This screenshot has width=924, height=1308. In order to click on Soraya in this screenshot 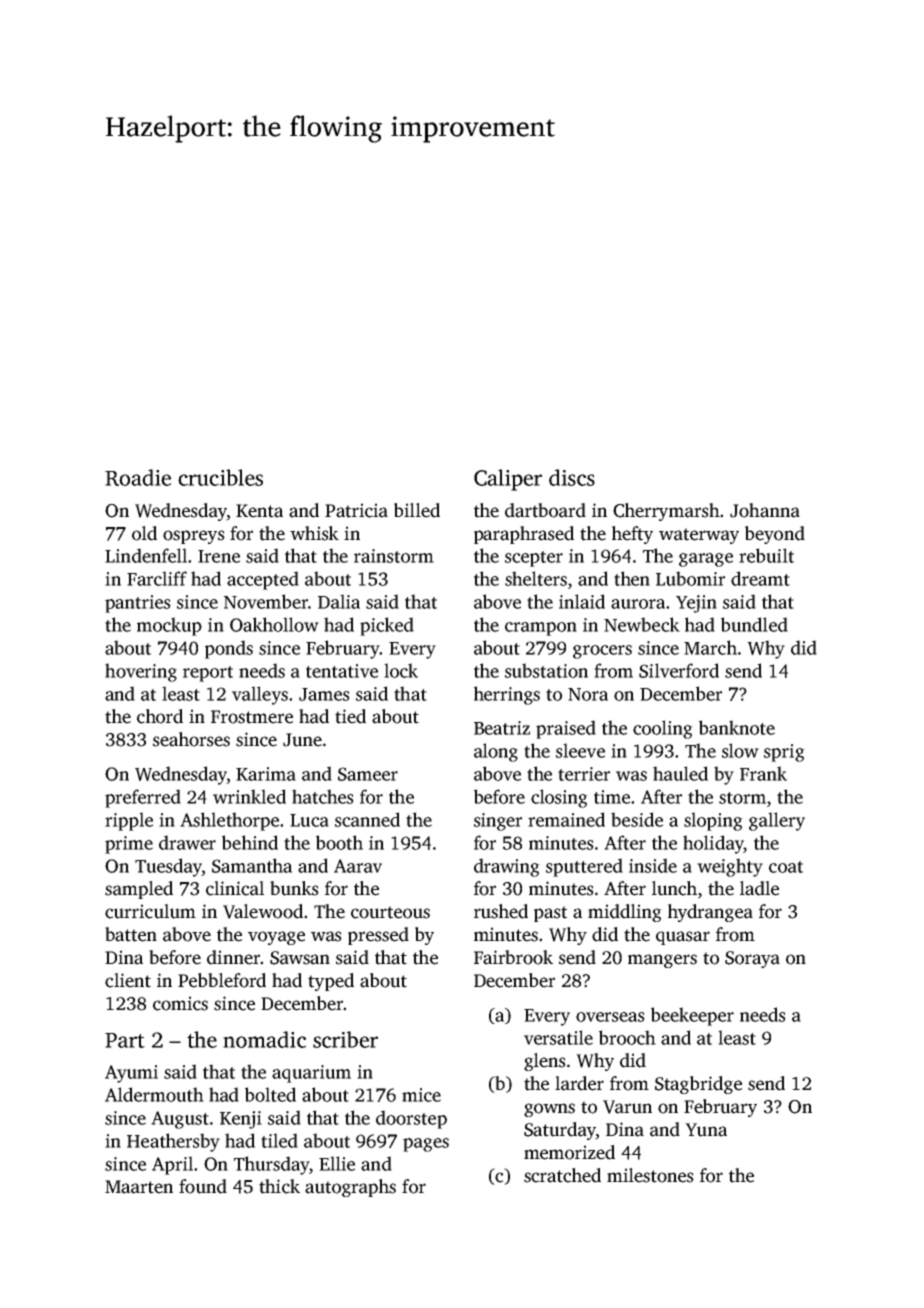, I will do `click(752, 959)`.
